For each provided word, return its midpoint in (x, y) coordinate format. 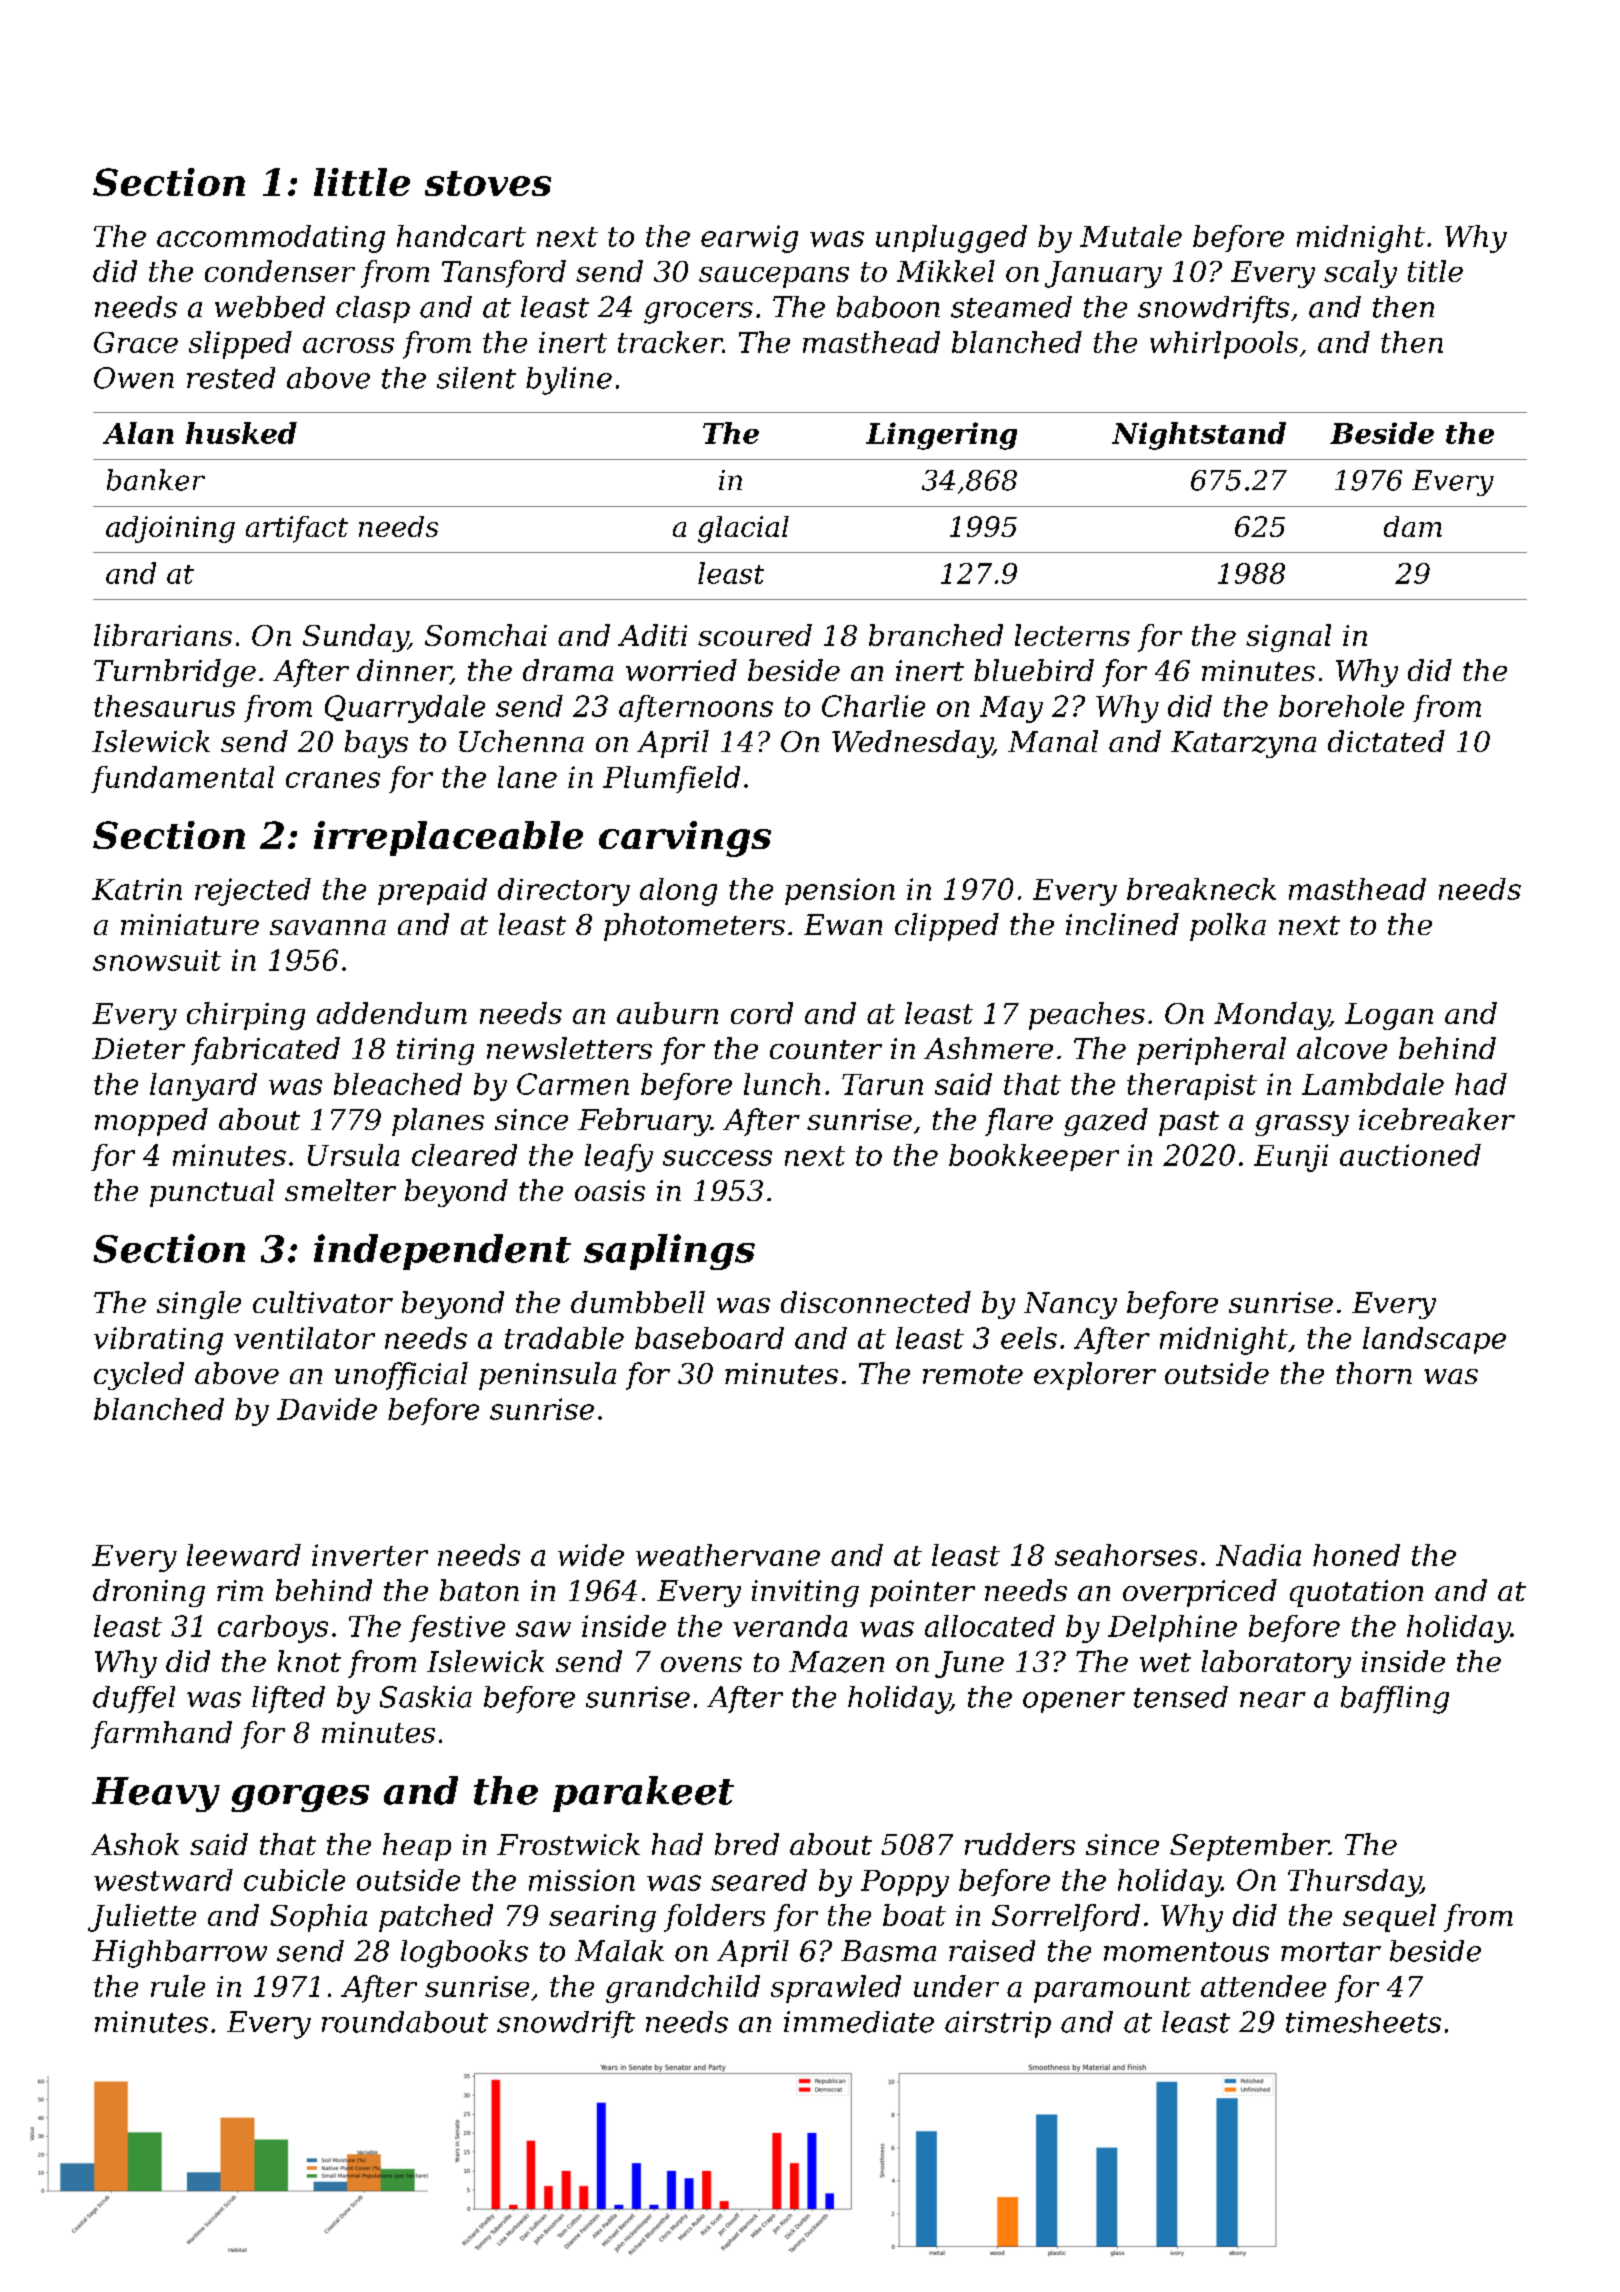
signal (1288, 638)
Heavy (156, 1794)
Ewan (843, 924)
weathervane (728, 1555)
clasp (373, 309)
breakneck (1201, 889)
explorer (1095, 1376)
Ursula (353, 1155)
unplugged (951, 239)
